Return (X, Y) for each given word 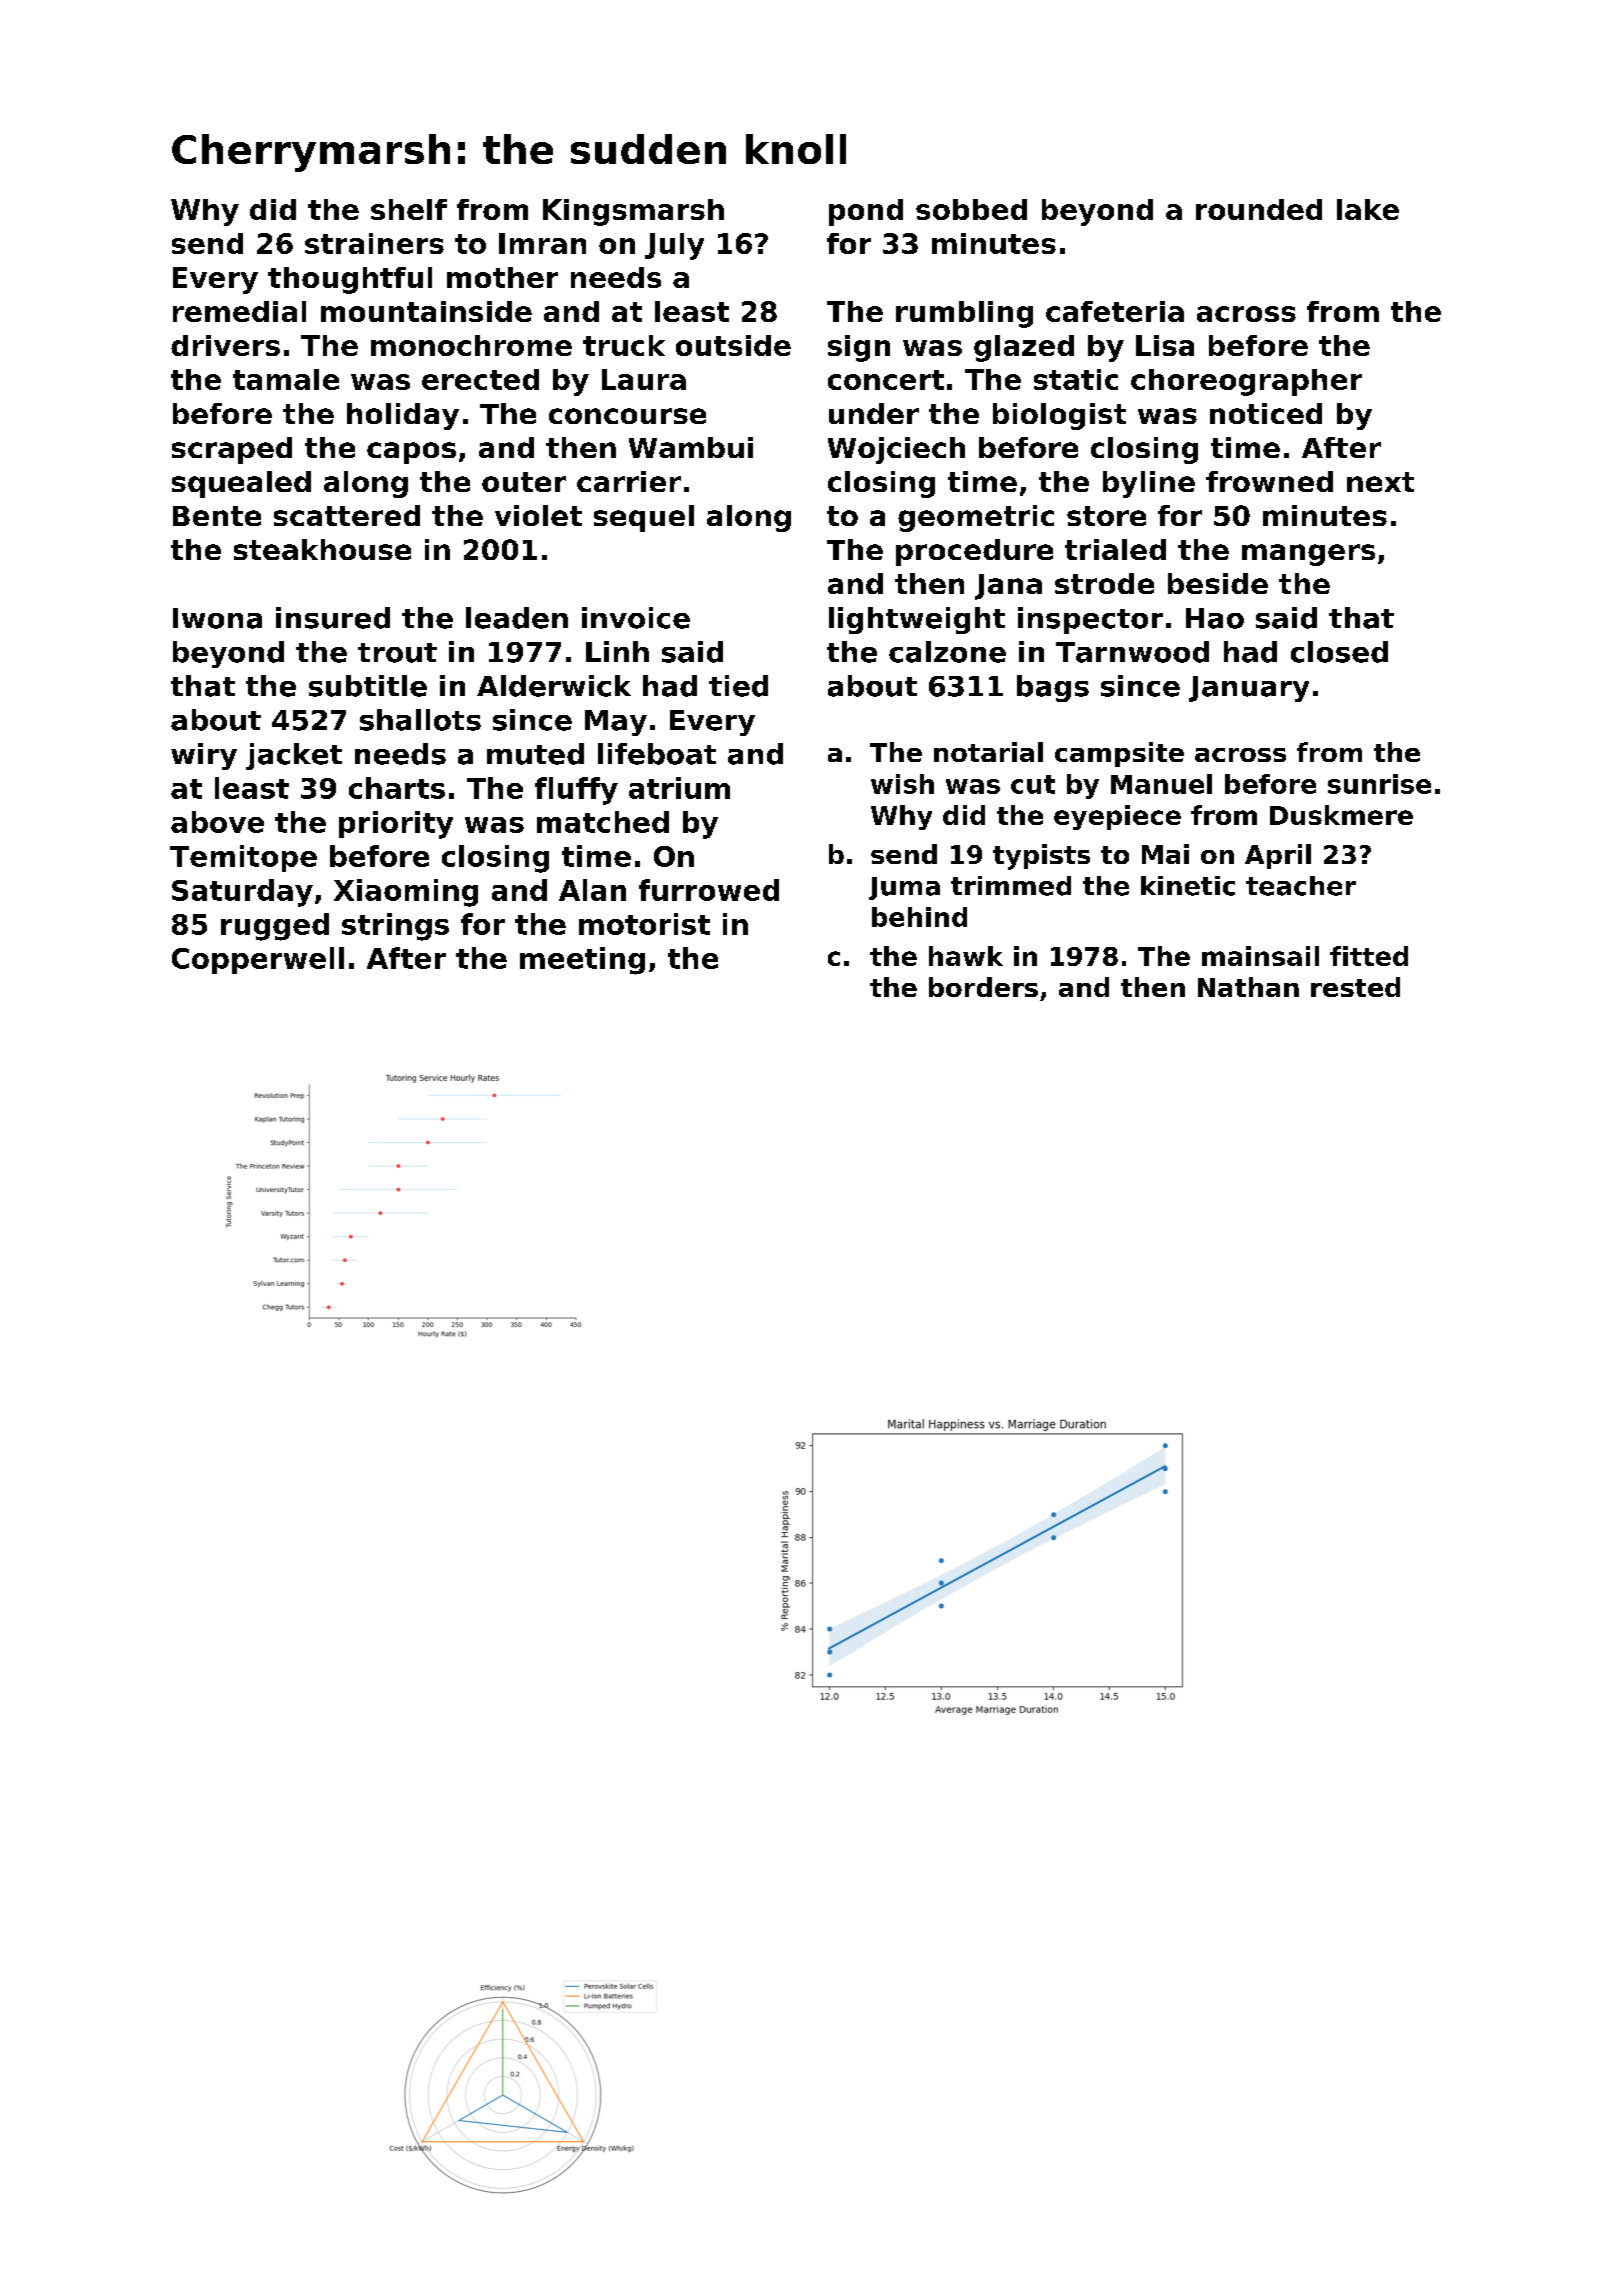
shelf (409, 209)
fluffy (576, 791)
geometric (976, 518)
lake (1368, 209)
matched (603, 822)
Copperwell (258, 960)
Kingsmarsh (633, 212)
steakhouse (322, 549)
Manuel (1161, 784)
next (1380, 482)
